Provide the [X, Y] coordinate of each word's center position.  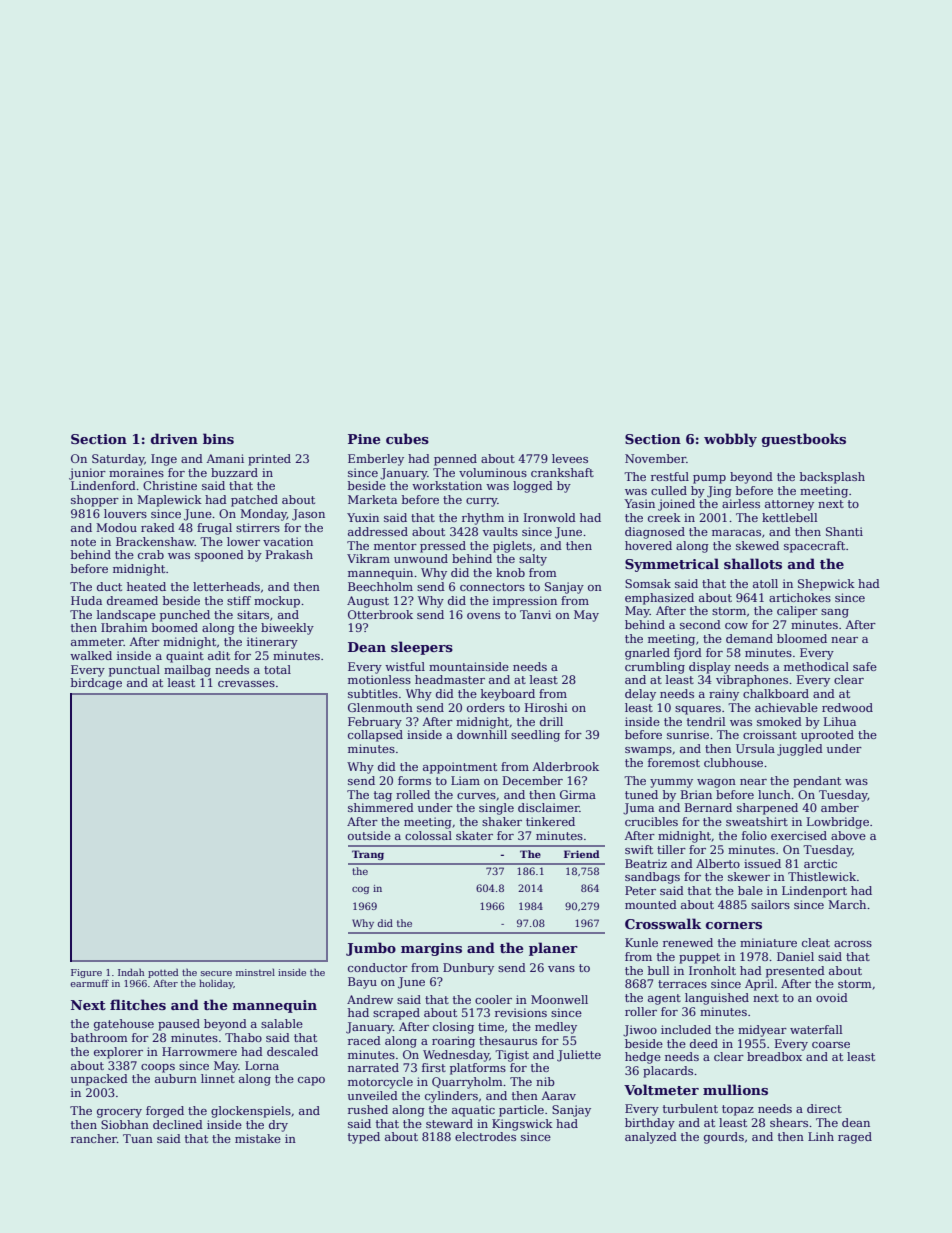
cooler [493, 999]
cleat [816, 942]
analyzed [651, 1138]
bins [218, 438]
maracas [736, 533]
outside [369, 835]
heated [146, 586]
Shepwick [826, 585]
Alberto [718, 863]
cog [360, 890]
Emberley [376, 460]
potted [163, 973]
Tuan [138, 1138]
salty [533, 560]
